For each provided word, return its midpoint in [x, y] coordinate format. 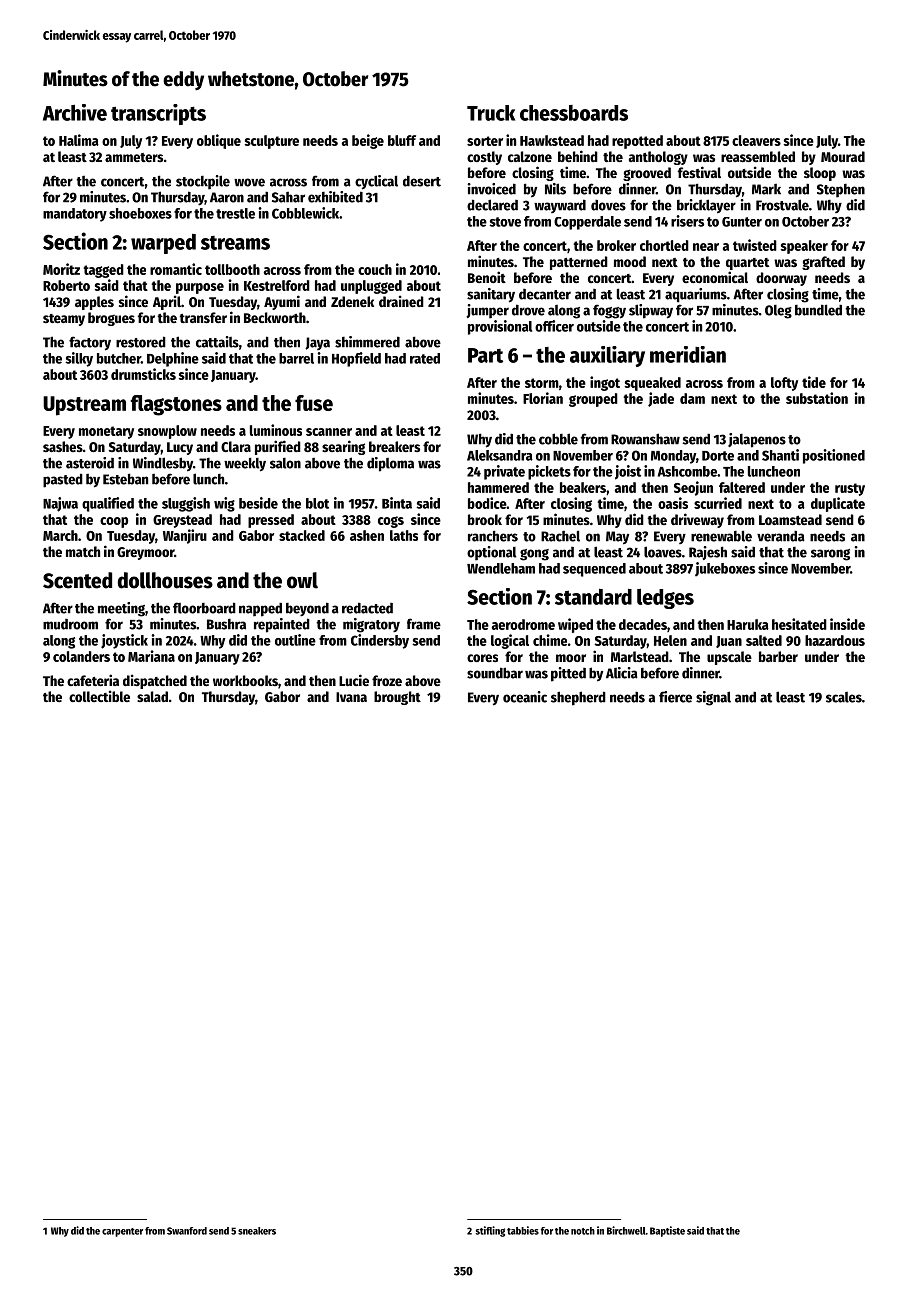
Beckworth [275, 317]
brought [397, 698]
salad [152, 696]
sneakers [257, 1231]
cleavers [756, 140]
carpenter [122, 1232]
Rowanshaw [645, 439]
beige [368, 141]
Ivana [351, 697]
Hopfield [356, 359]
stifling [490, 1231]
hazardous [835, 640]
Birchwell [626, 1230]
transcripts [158, 114]
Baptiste [667, 1231]
